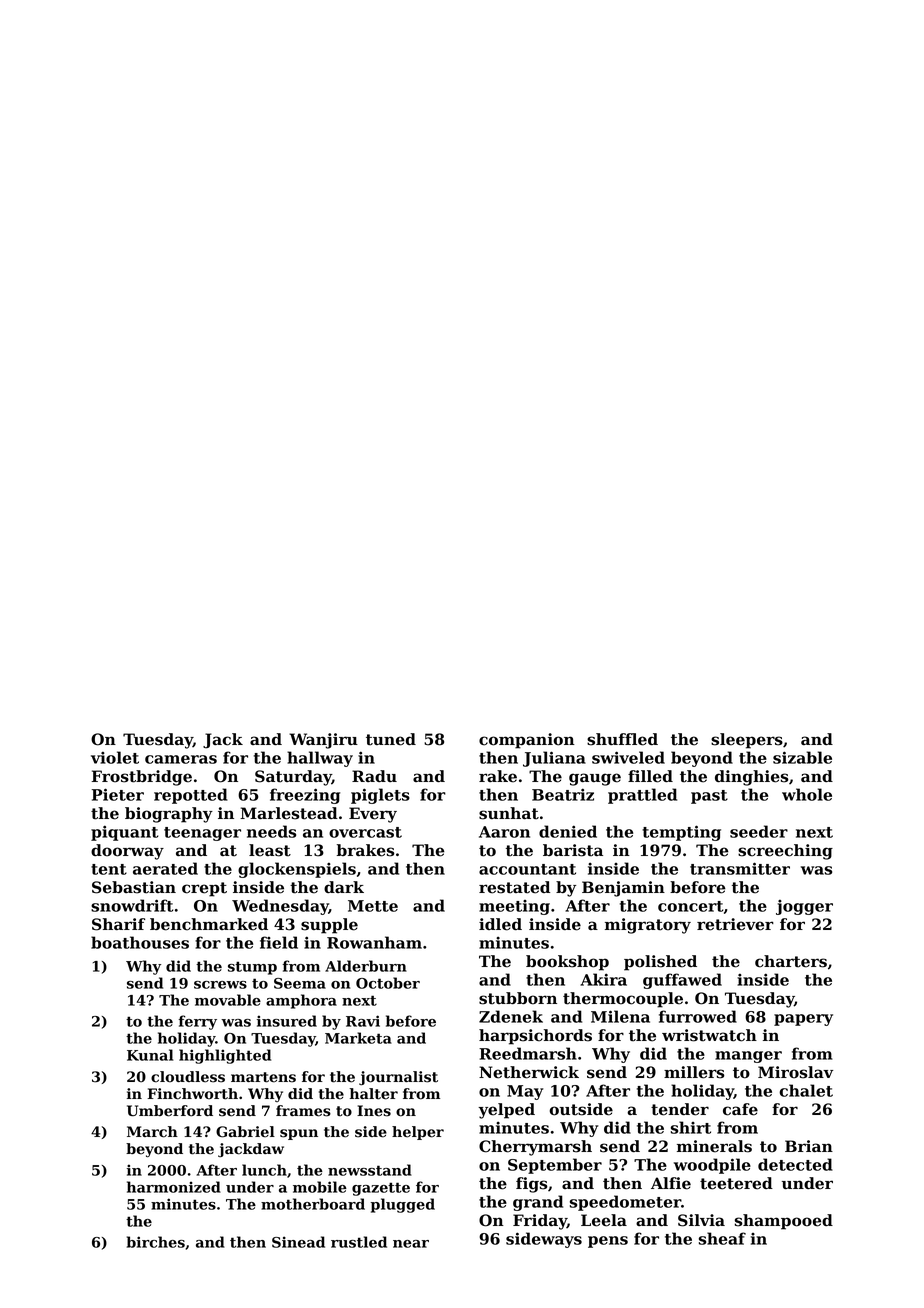 This screenshot has height=1308, width=924. What do you see at coordinates (411, 1244) in the screenshot?
I see `near` at bounding box center [411, 1244].
